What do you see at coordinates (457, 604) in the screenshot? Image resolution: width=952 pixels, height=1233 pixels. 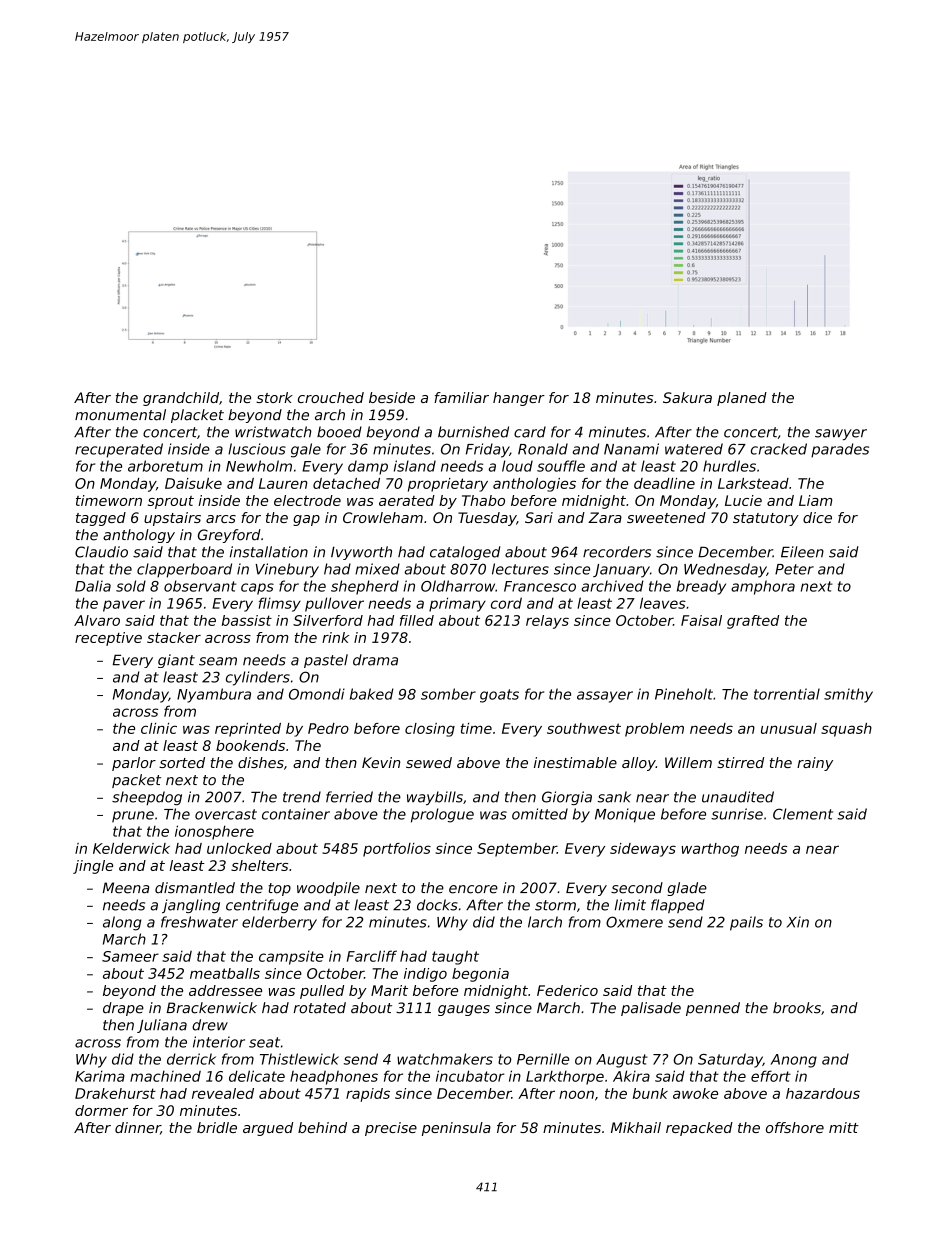 I see `primary` at bounding box center [457, 604].
